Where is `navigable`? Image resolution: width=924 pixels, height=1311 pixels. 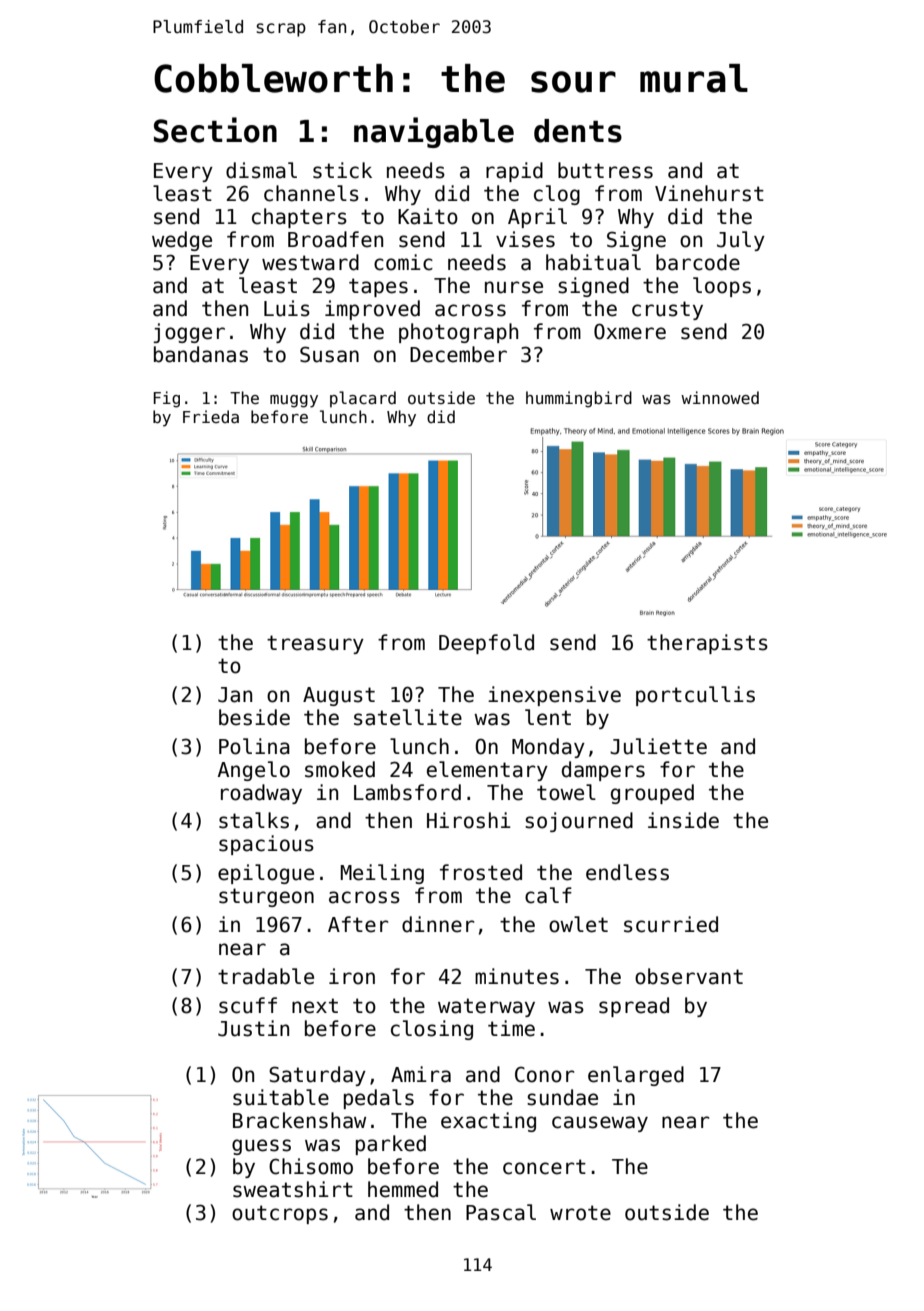 navigable is located at coordinates (434, 132).
